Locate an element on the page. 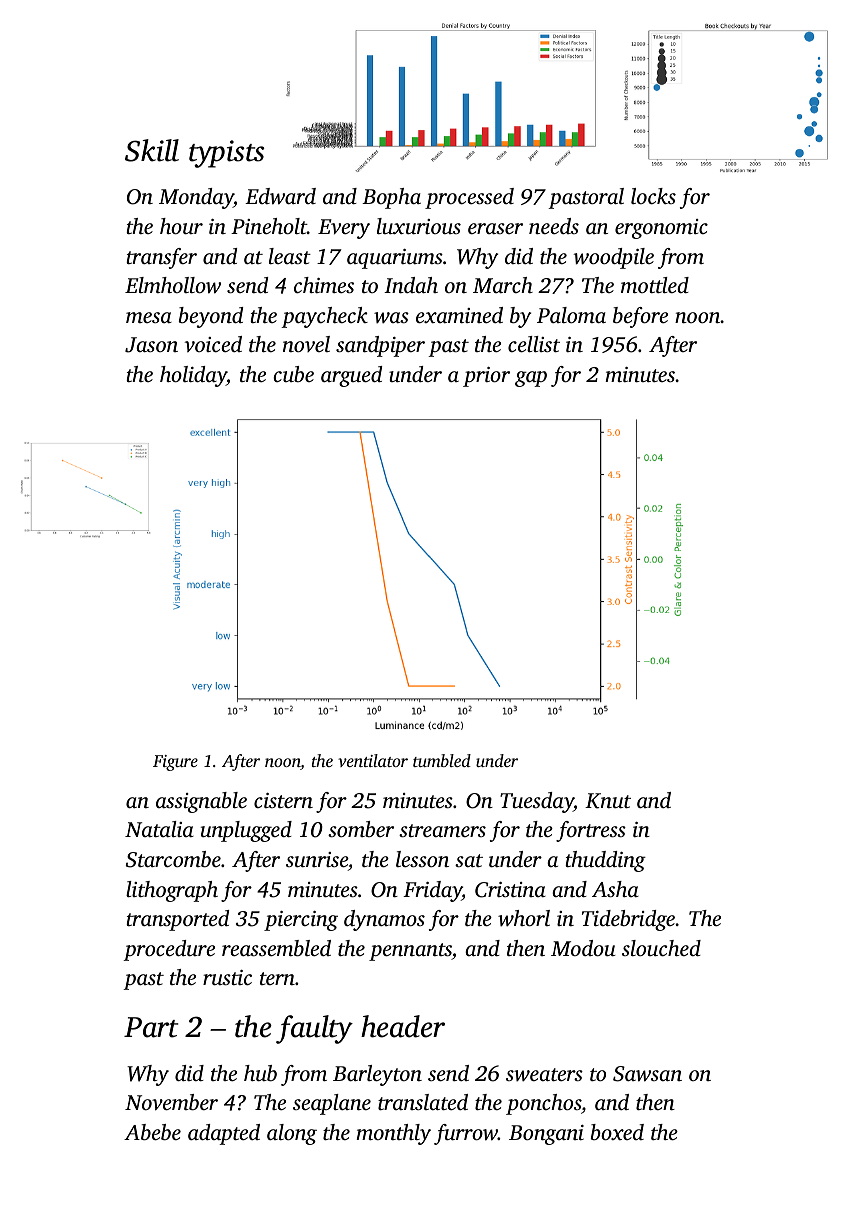 The width and height of the image is (855, 1213). argued is located at coordinates (351, 376).
